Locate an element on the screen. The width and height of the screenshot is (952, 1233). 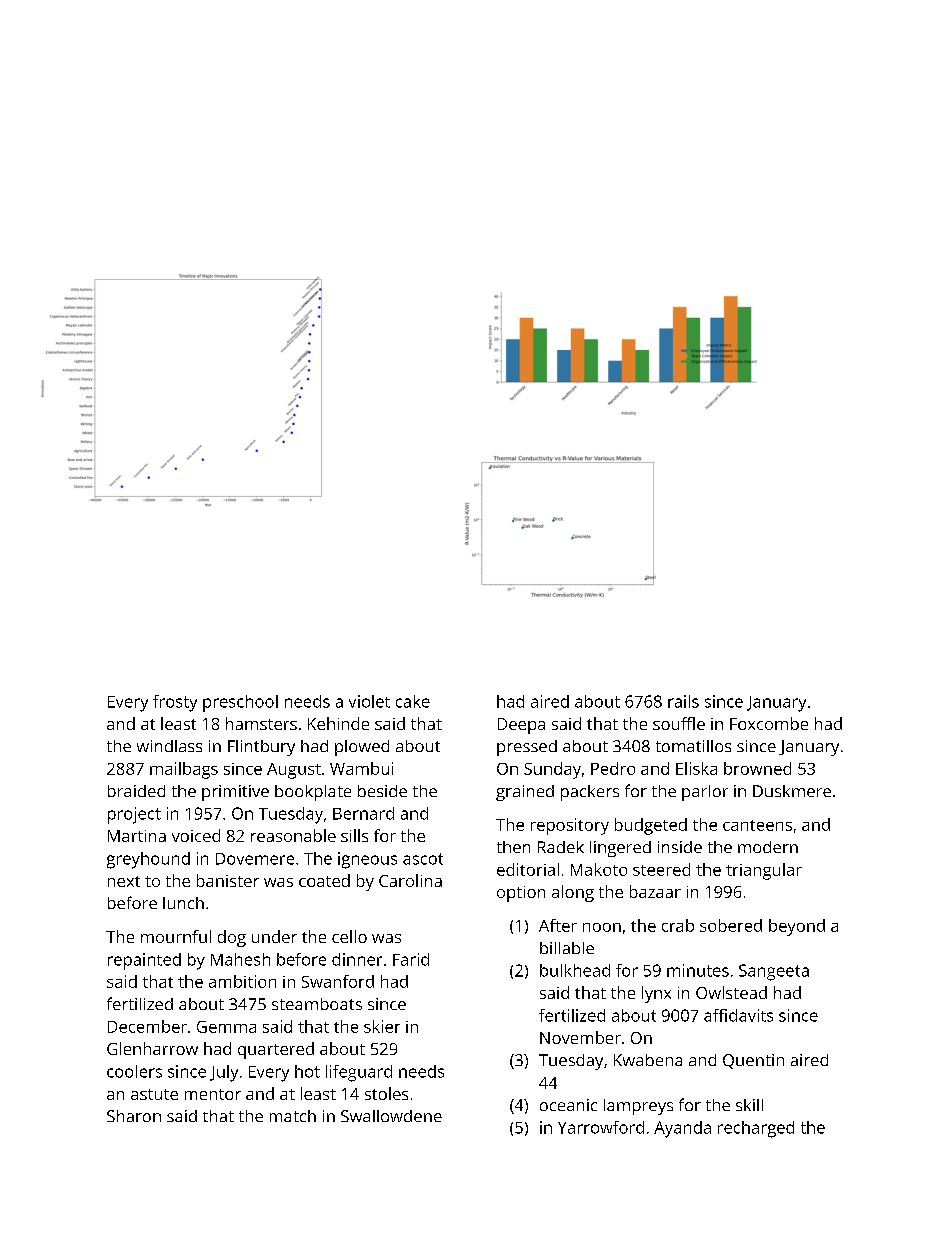
parlor is located at coordinates (705, 793).
